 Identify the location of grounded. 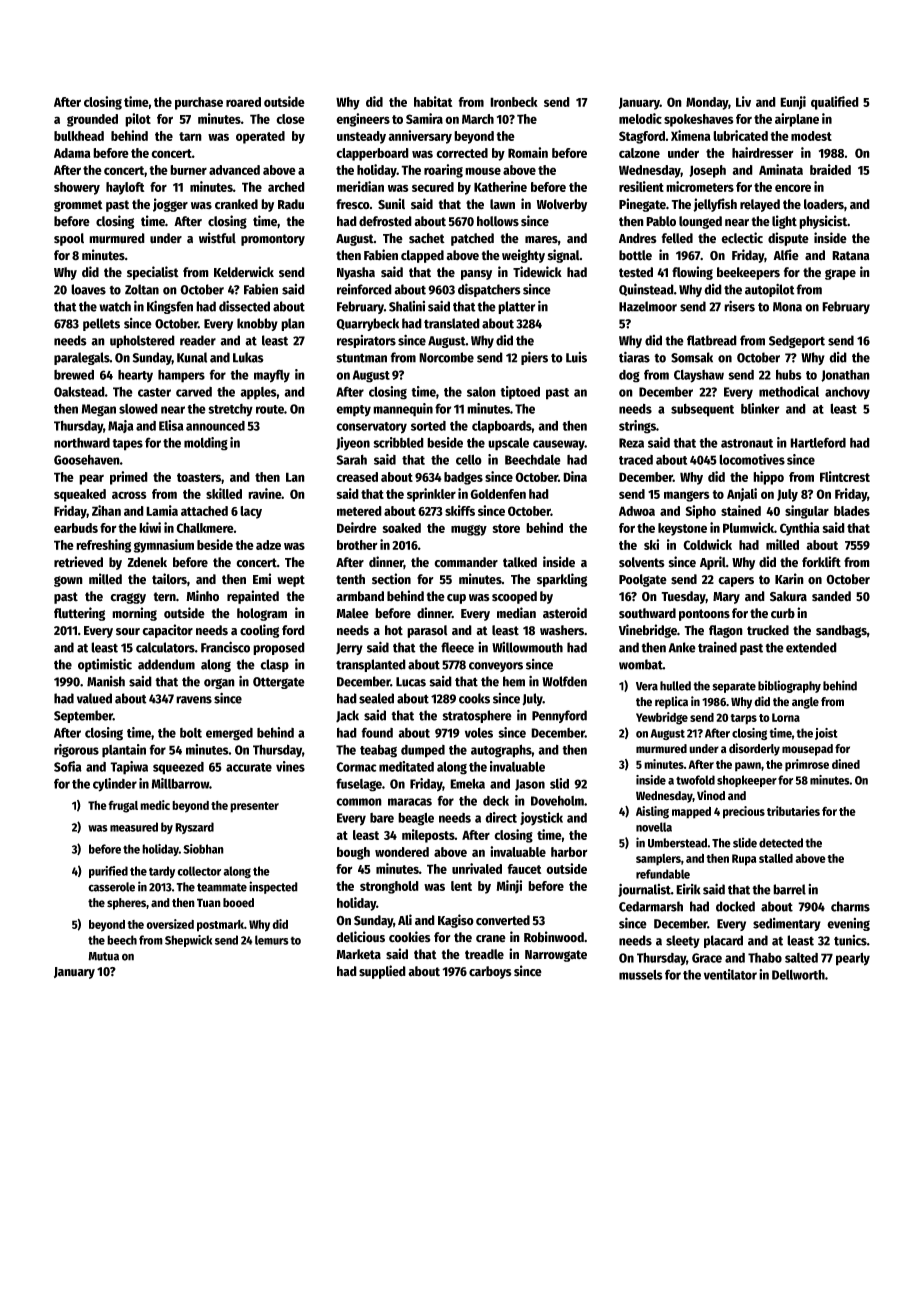
(92, 120).
